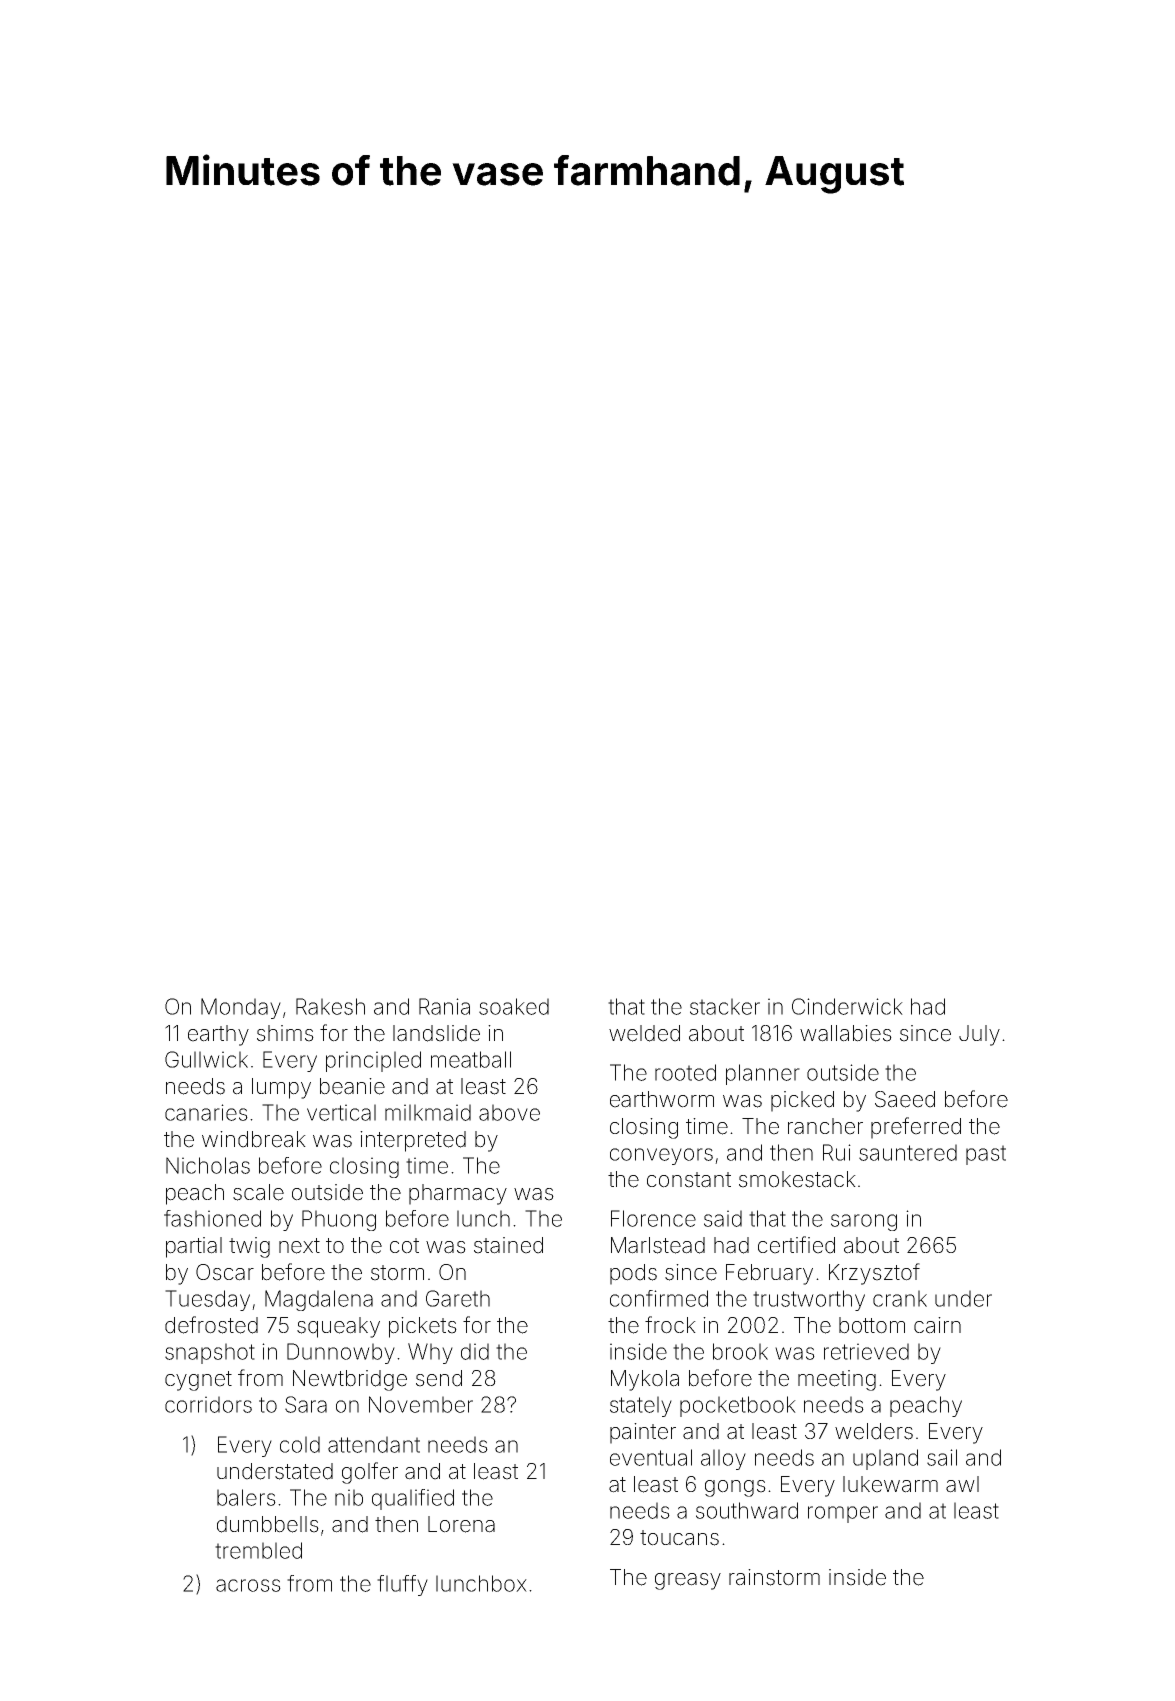  Describe the element at coordinates (281, 1088) in the image. I see `lumpy` at that location.
